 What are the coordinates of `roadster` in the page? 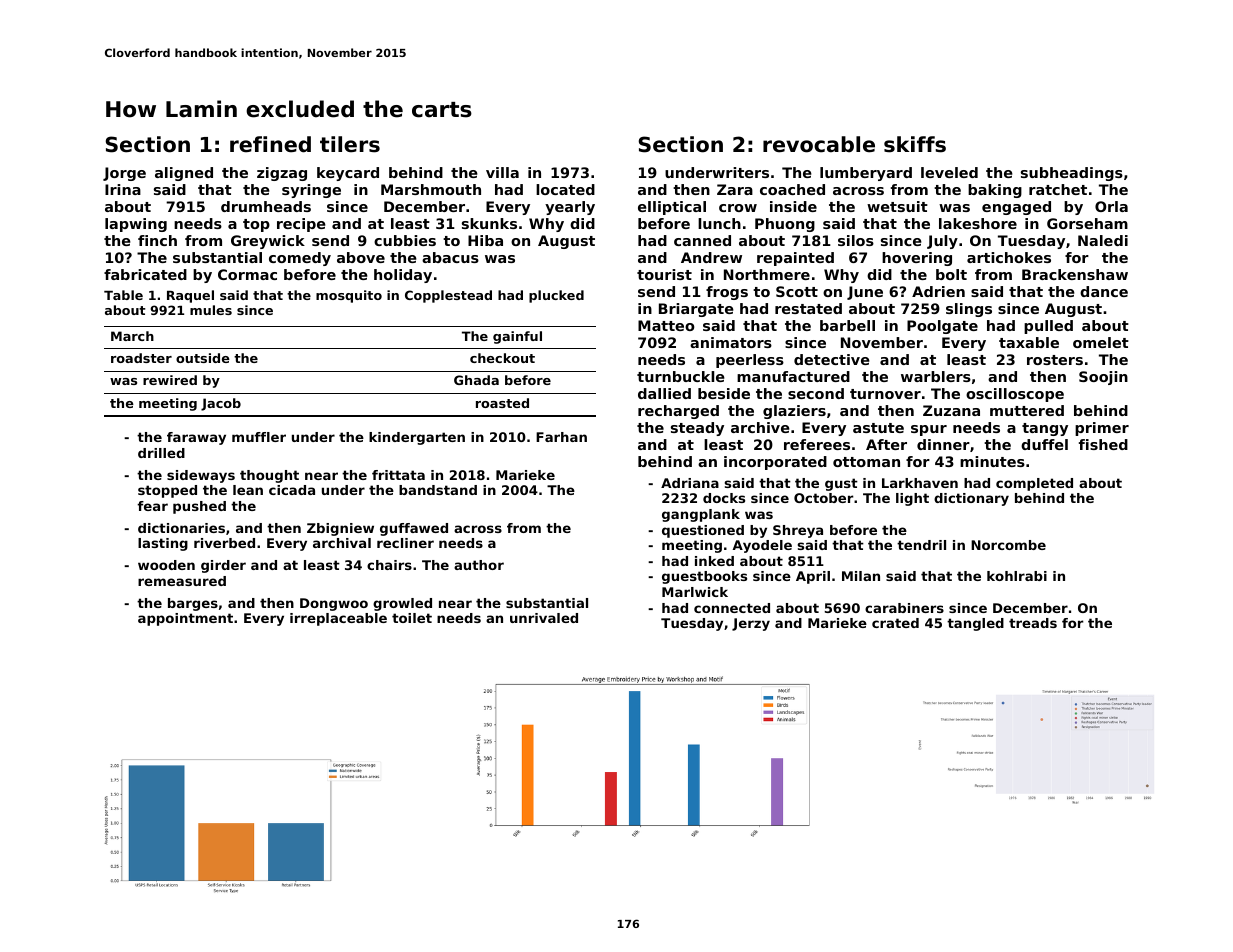 It's located at (141, 358).
